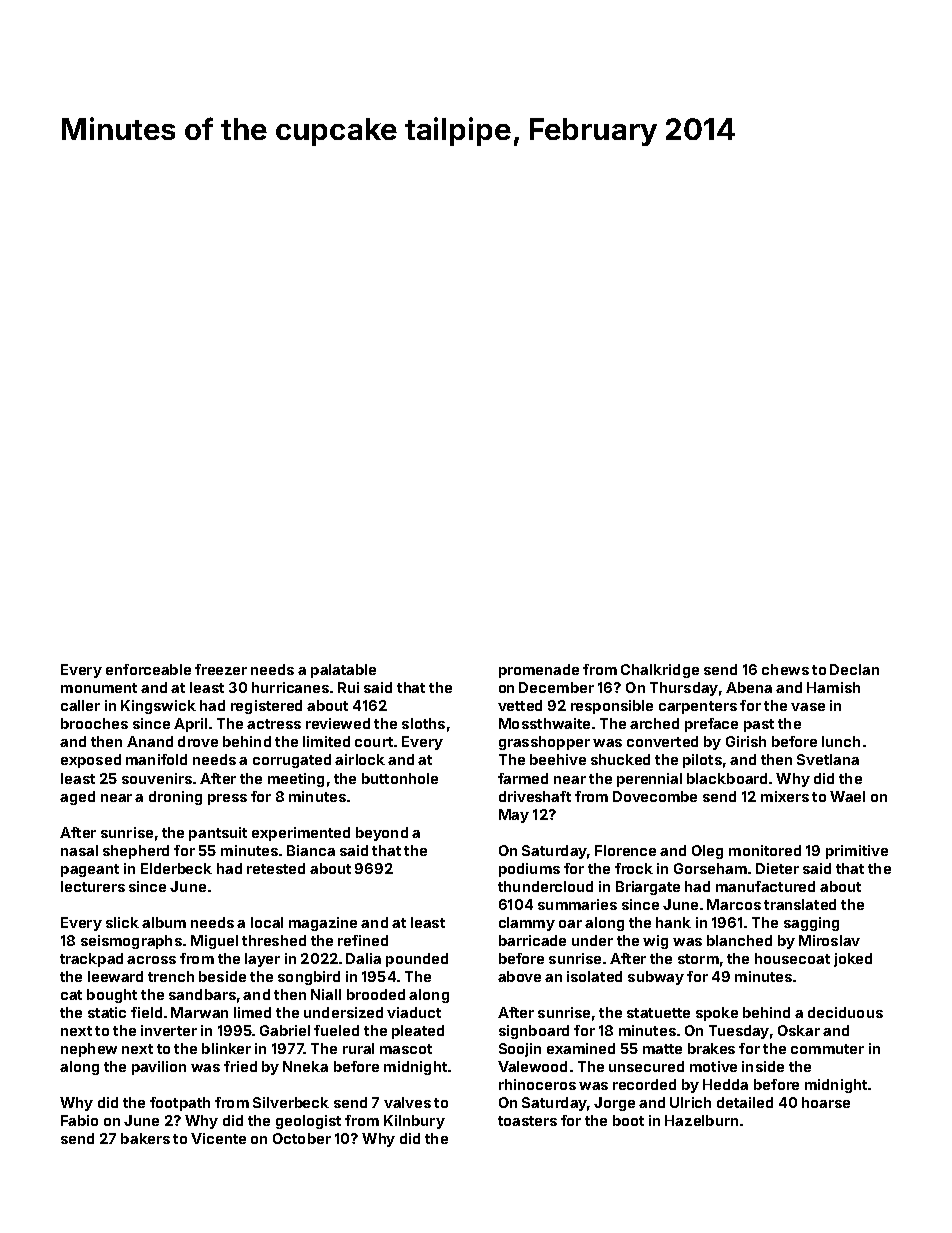 The height and width of the screenshot is (1233, 952). I want to click on promenade, so click(539, 671).
